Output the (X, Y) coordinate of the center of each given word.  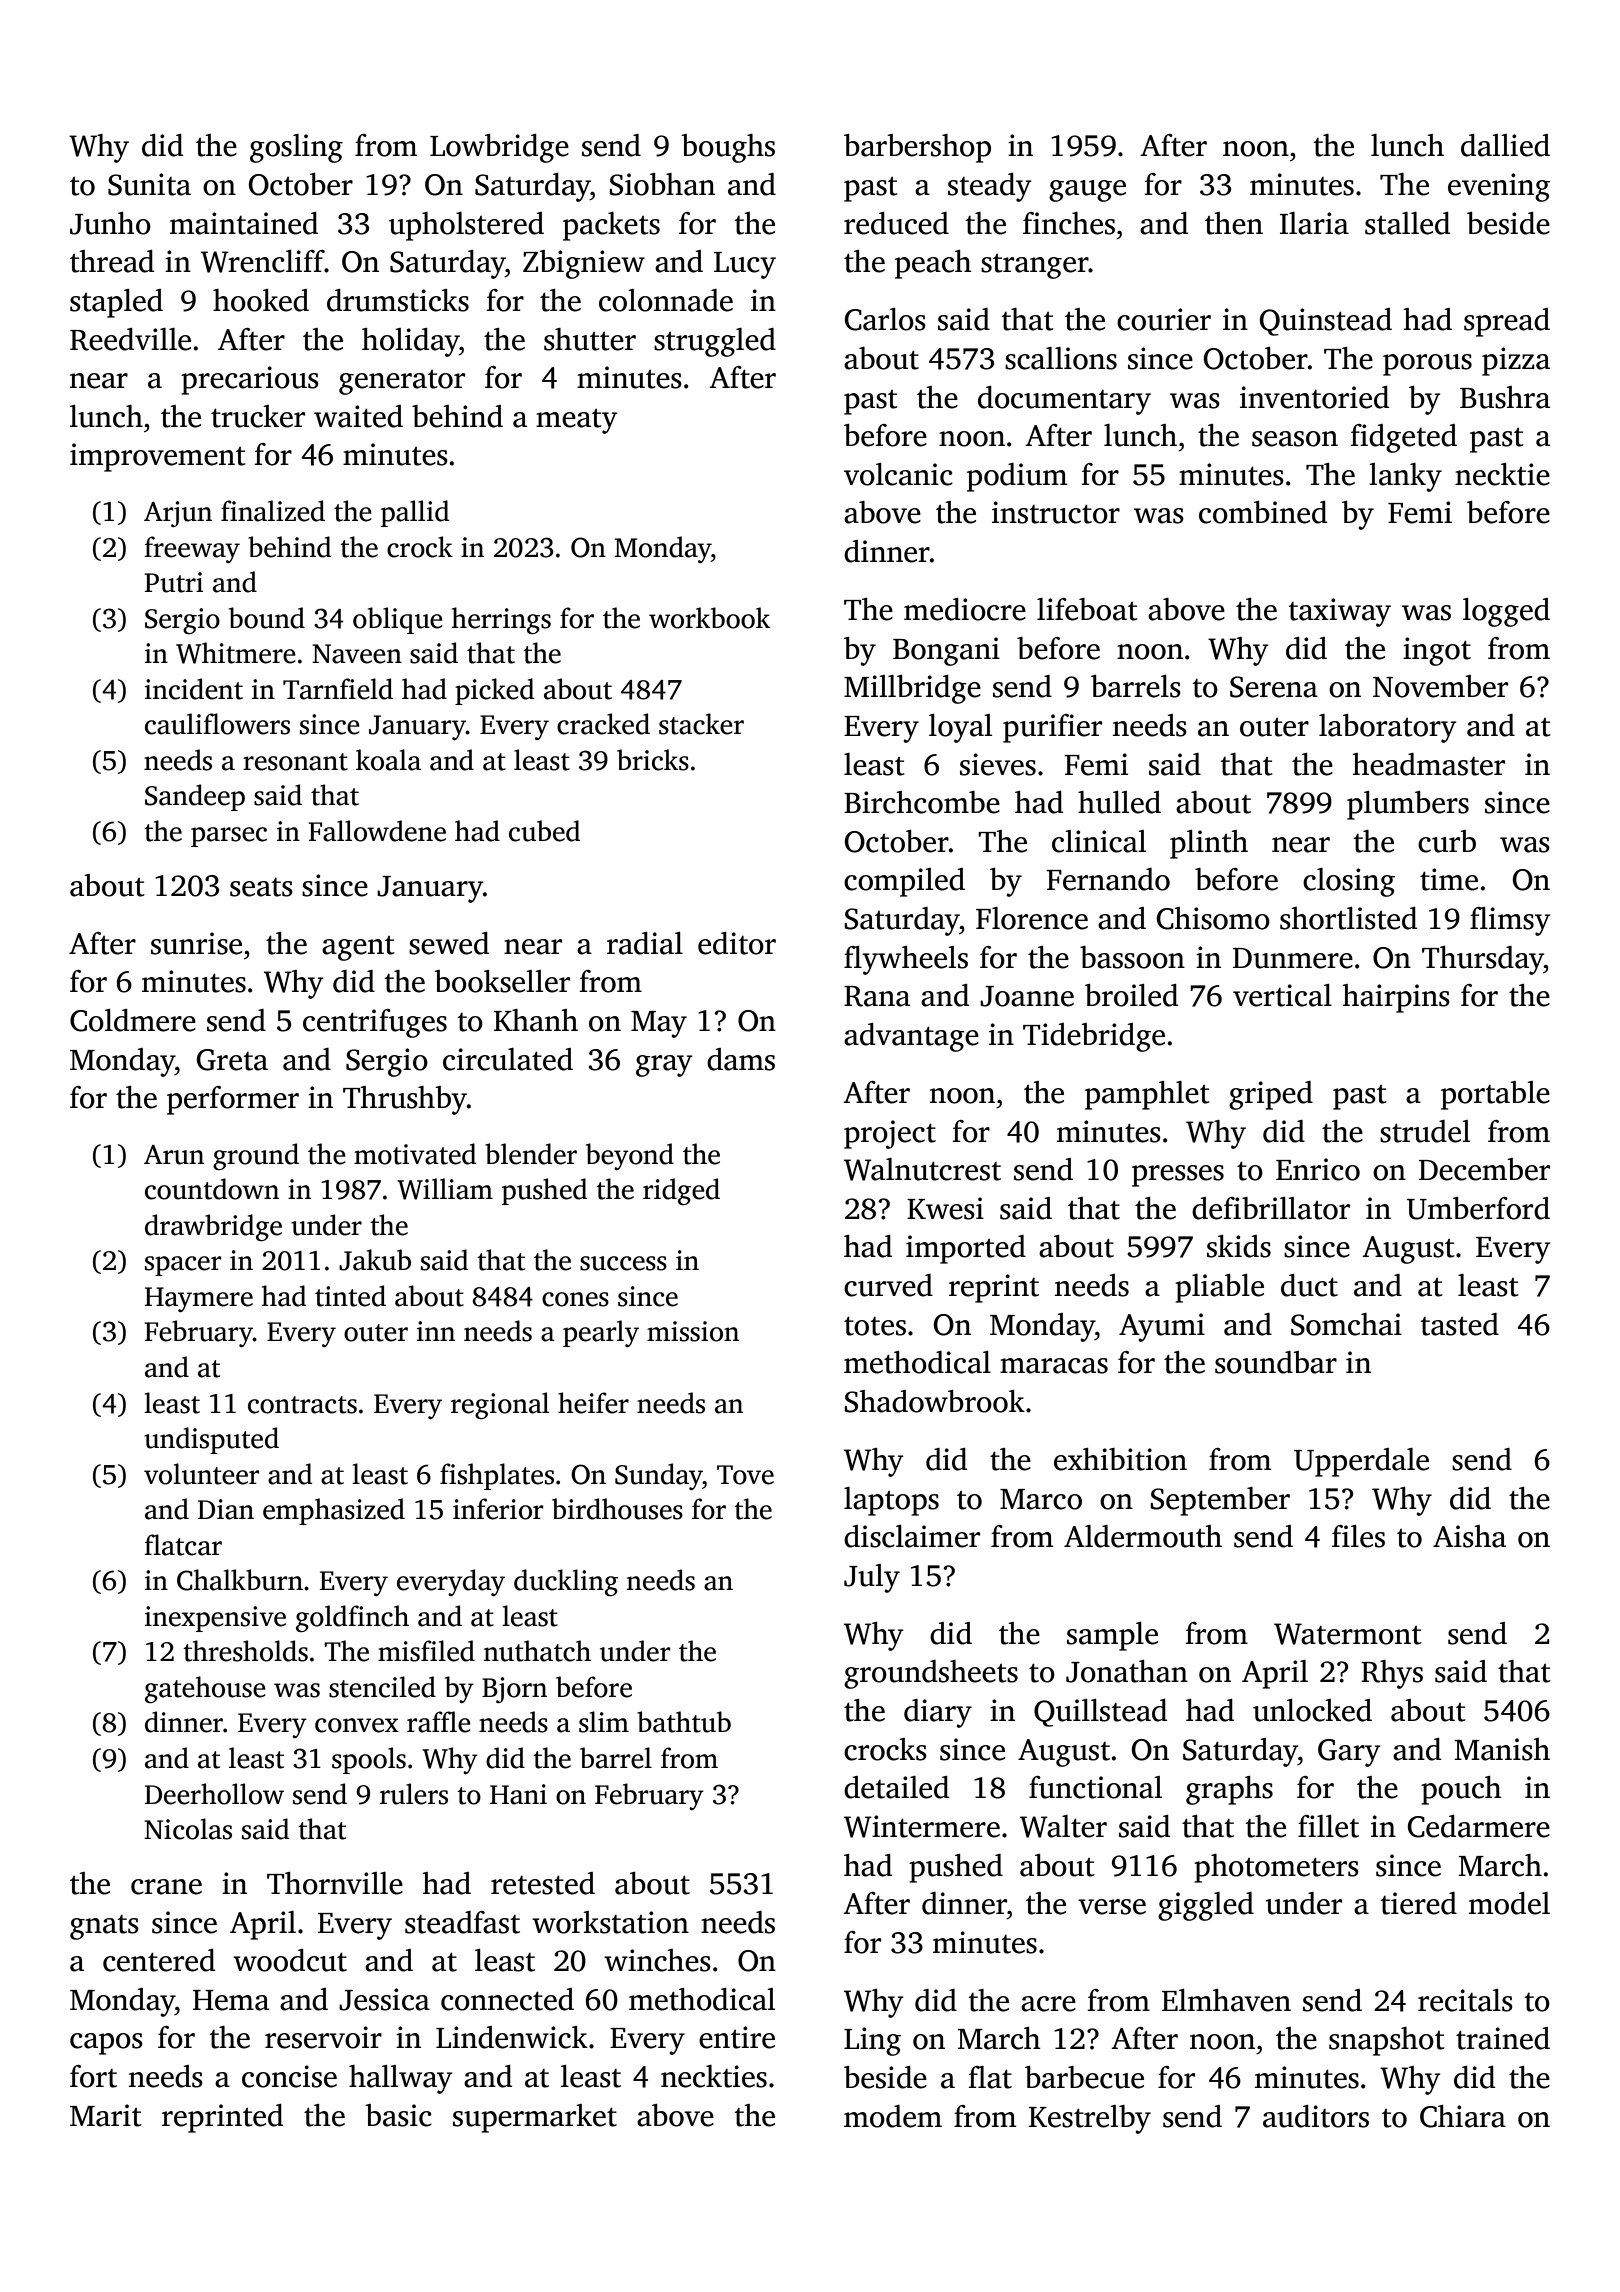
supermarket (535, 2118)
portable (1495, 1095)
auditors (1316, 2116)
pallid (415, 513)
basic (398, 2115)
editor (737, 943)
